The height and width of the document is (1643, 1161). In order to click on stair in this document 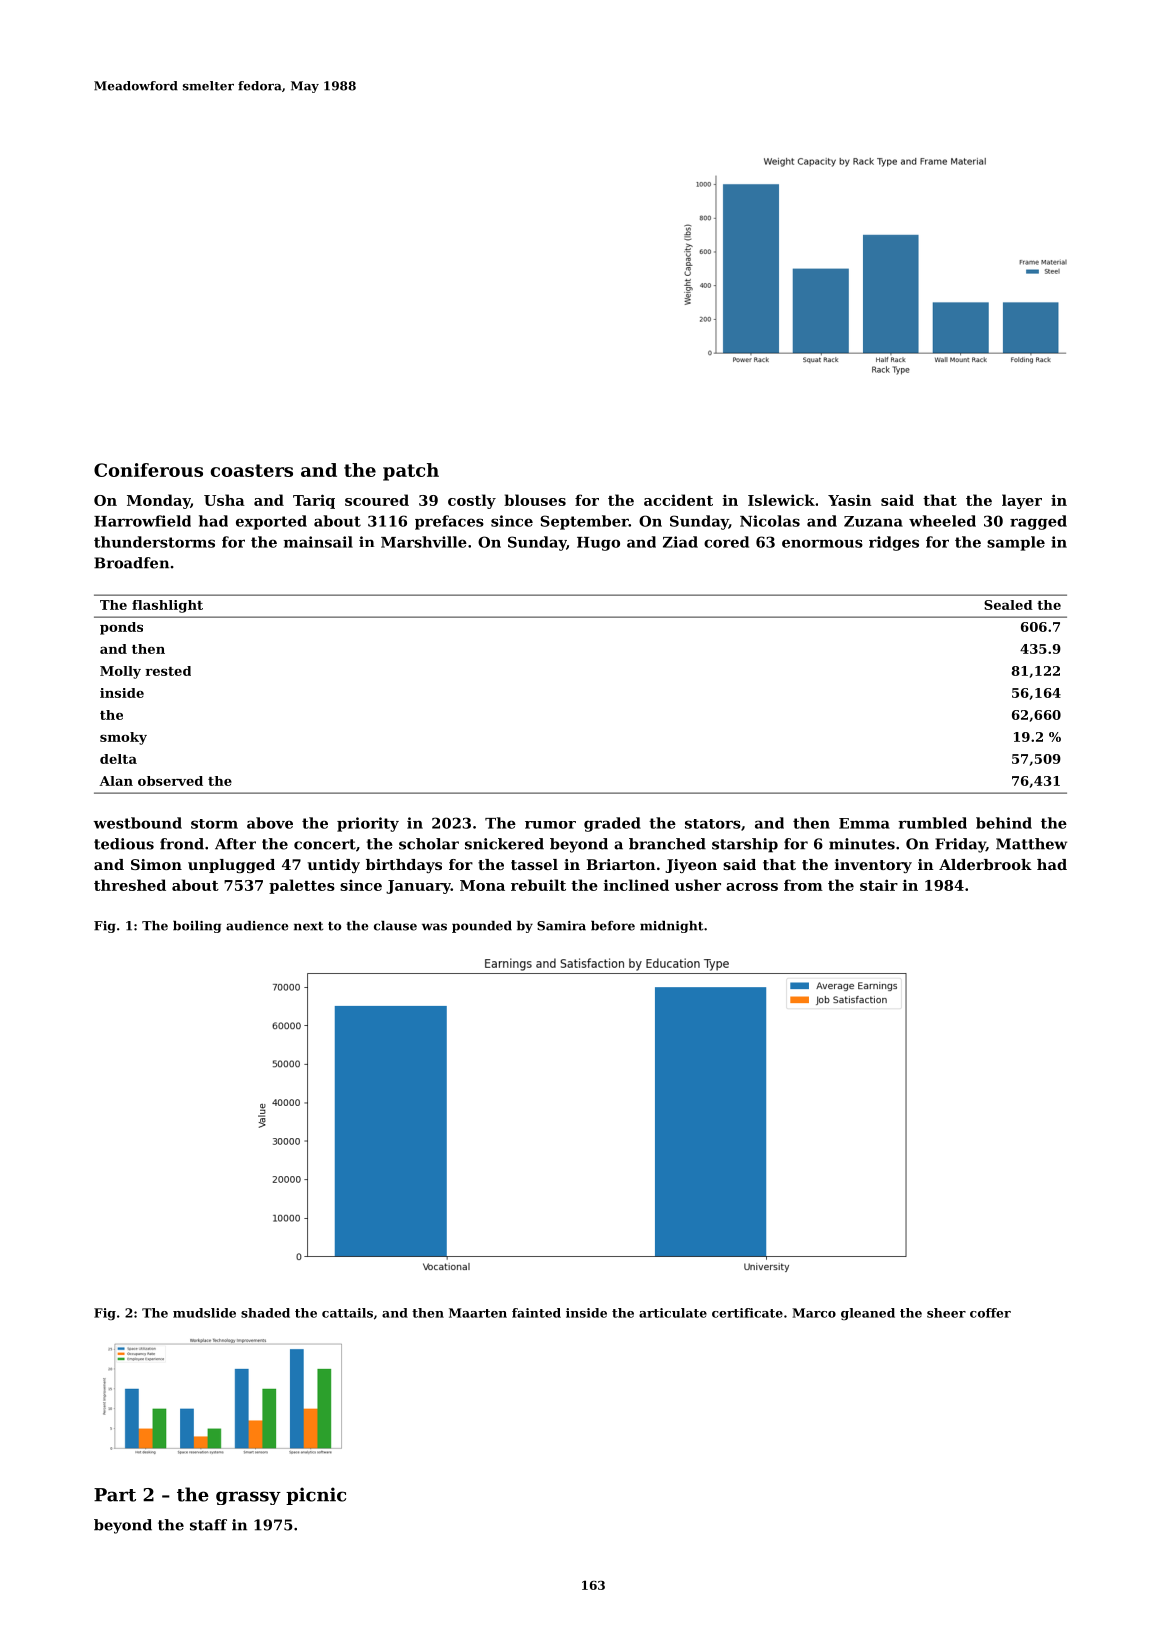, I will do `click(879, 885)`.
